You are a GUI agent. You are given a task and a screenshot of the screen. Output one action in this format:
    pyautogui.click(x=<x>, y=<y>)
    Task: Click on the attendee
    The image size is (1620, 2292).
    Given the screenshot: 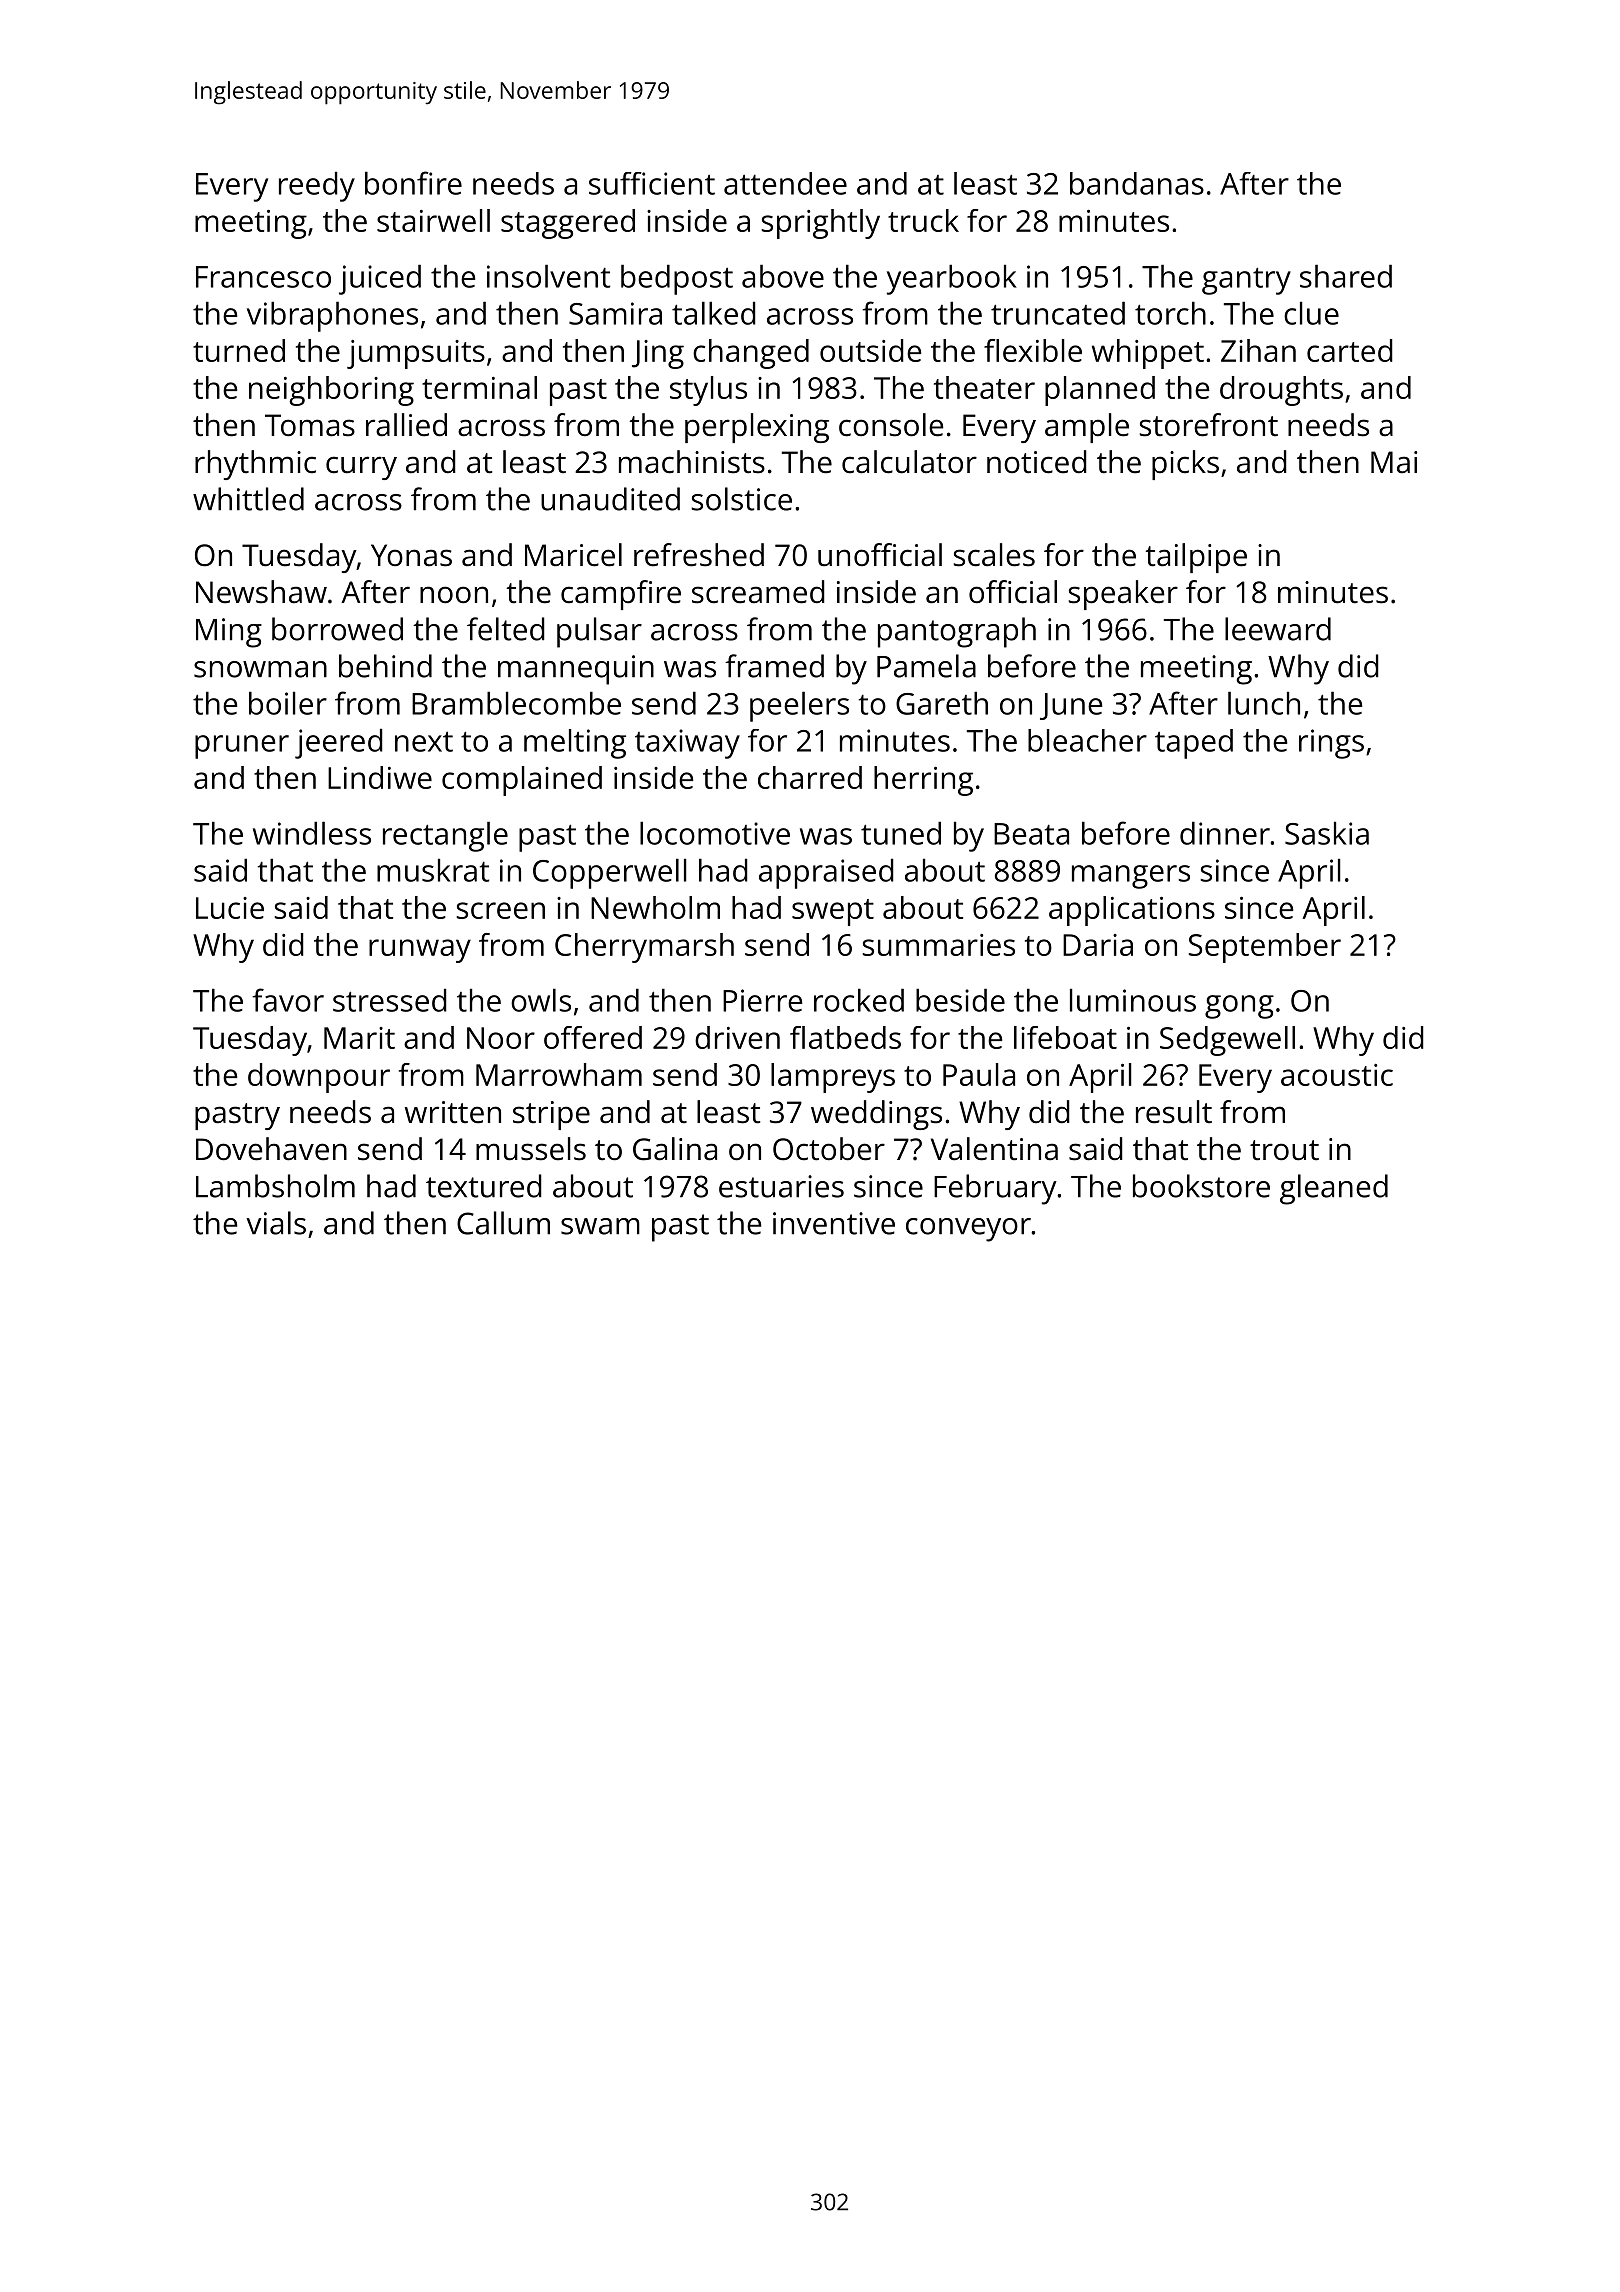 What is the action you would take?
    pyautogui.click(x=785, y=183)
